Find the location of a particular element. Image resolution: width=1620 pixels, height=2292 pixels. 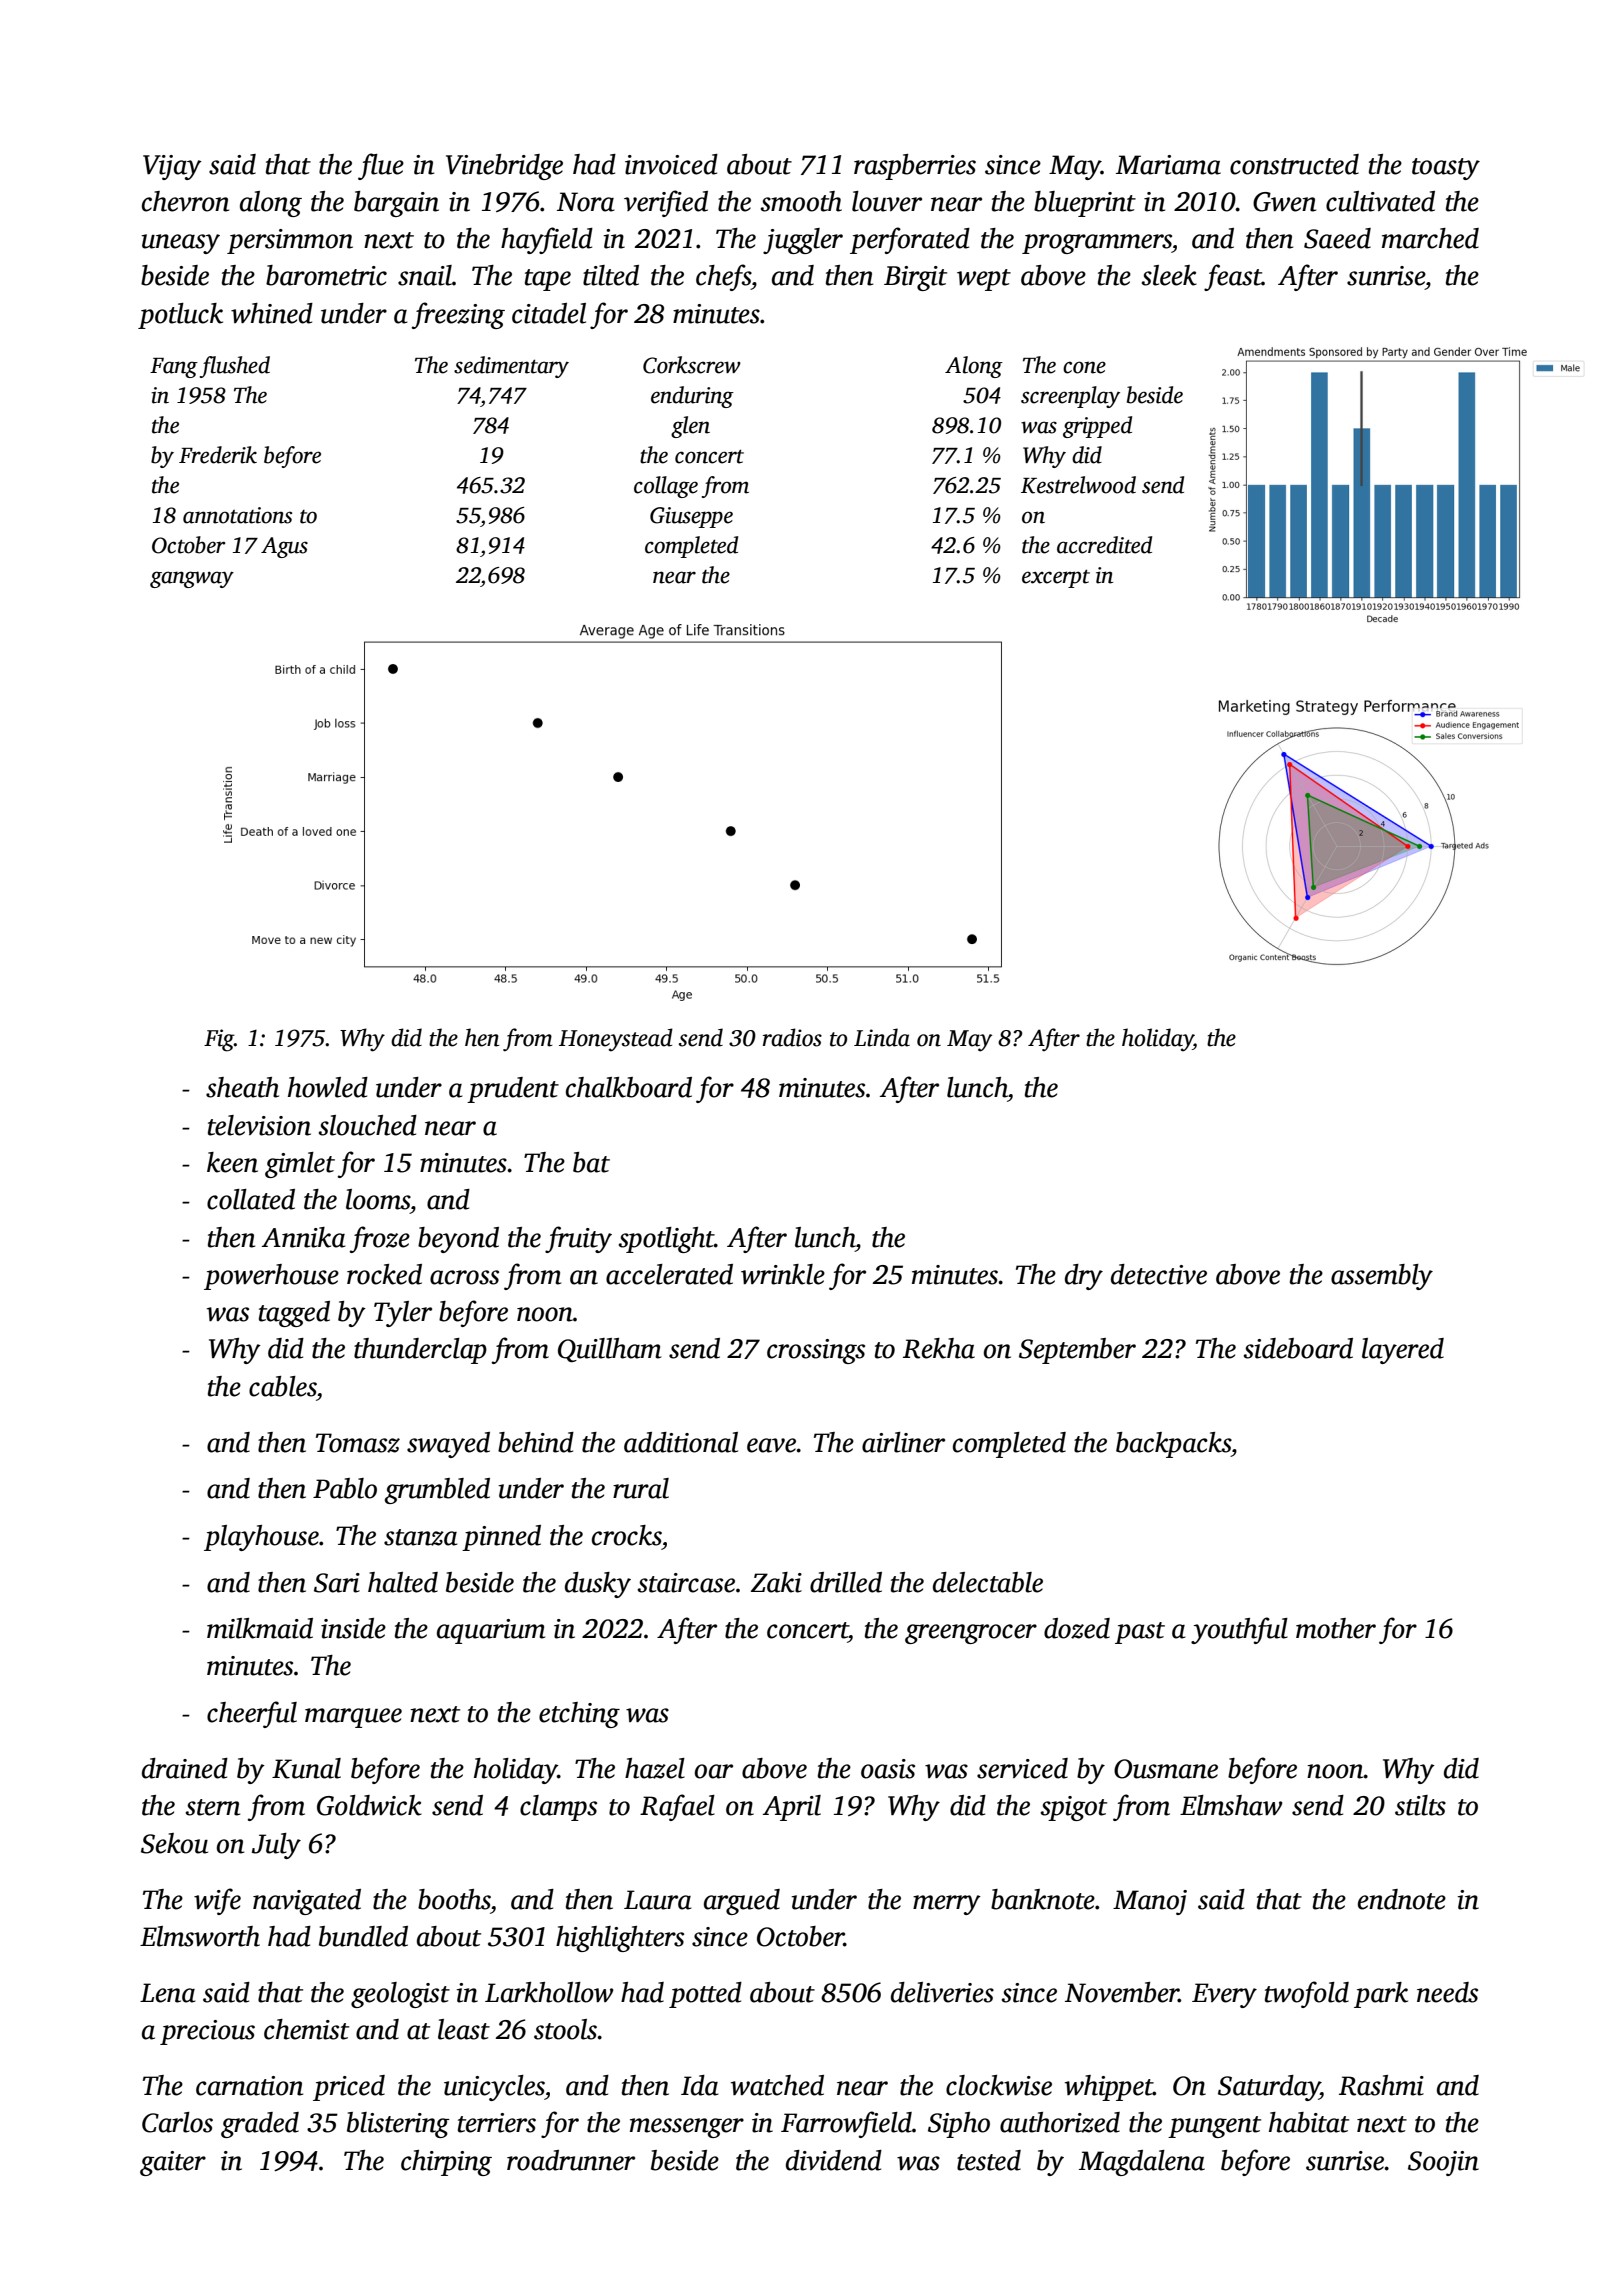

assembly is located at coordinates (1382, 1277).
